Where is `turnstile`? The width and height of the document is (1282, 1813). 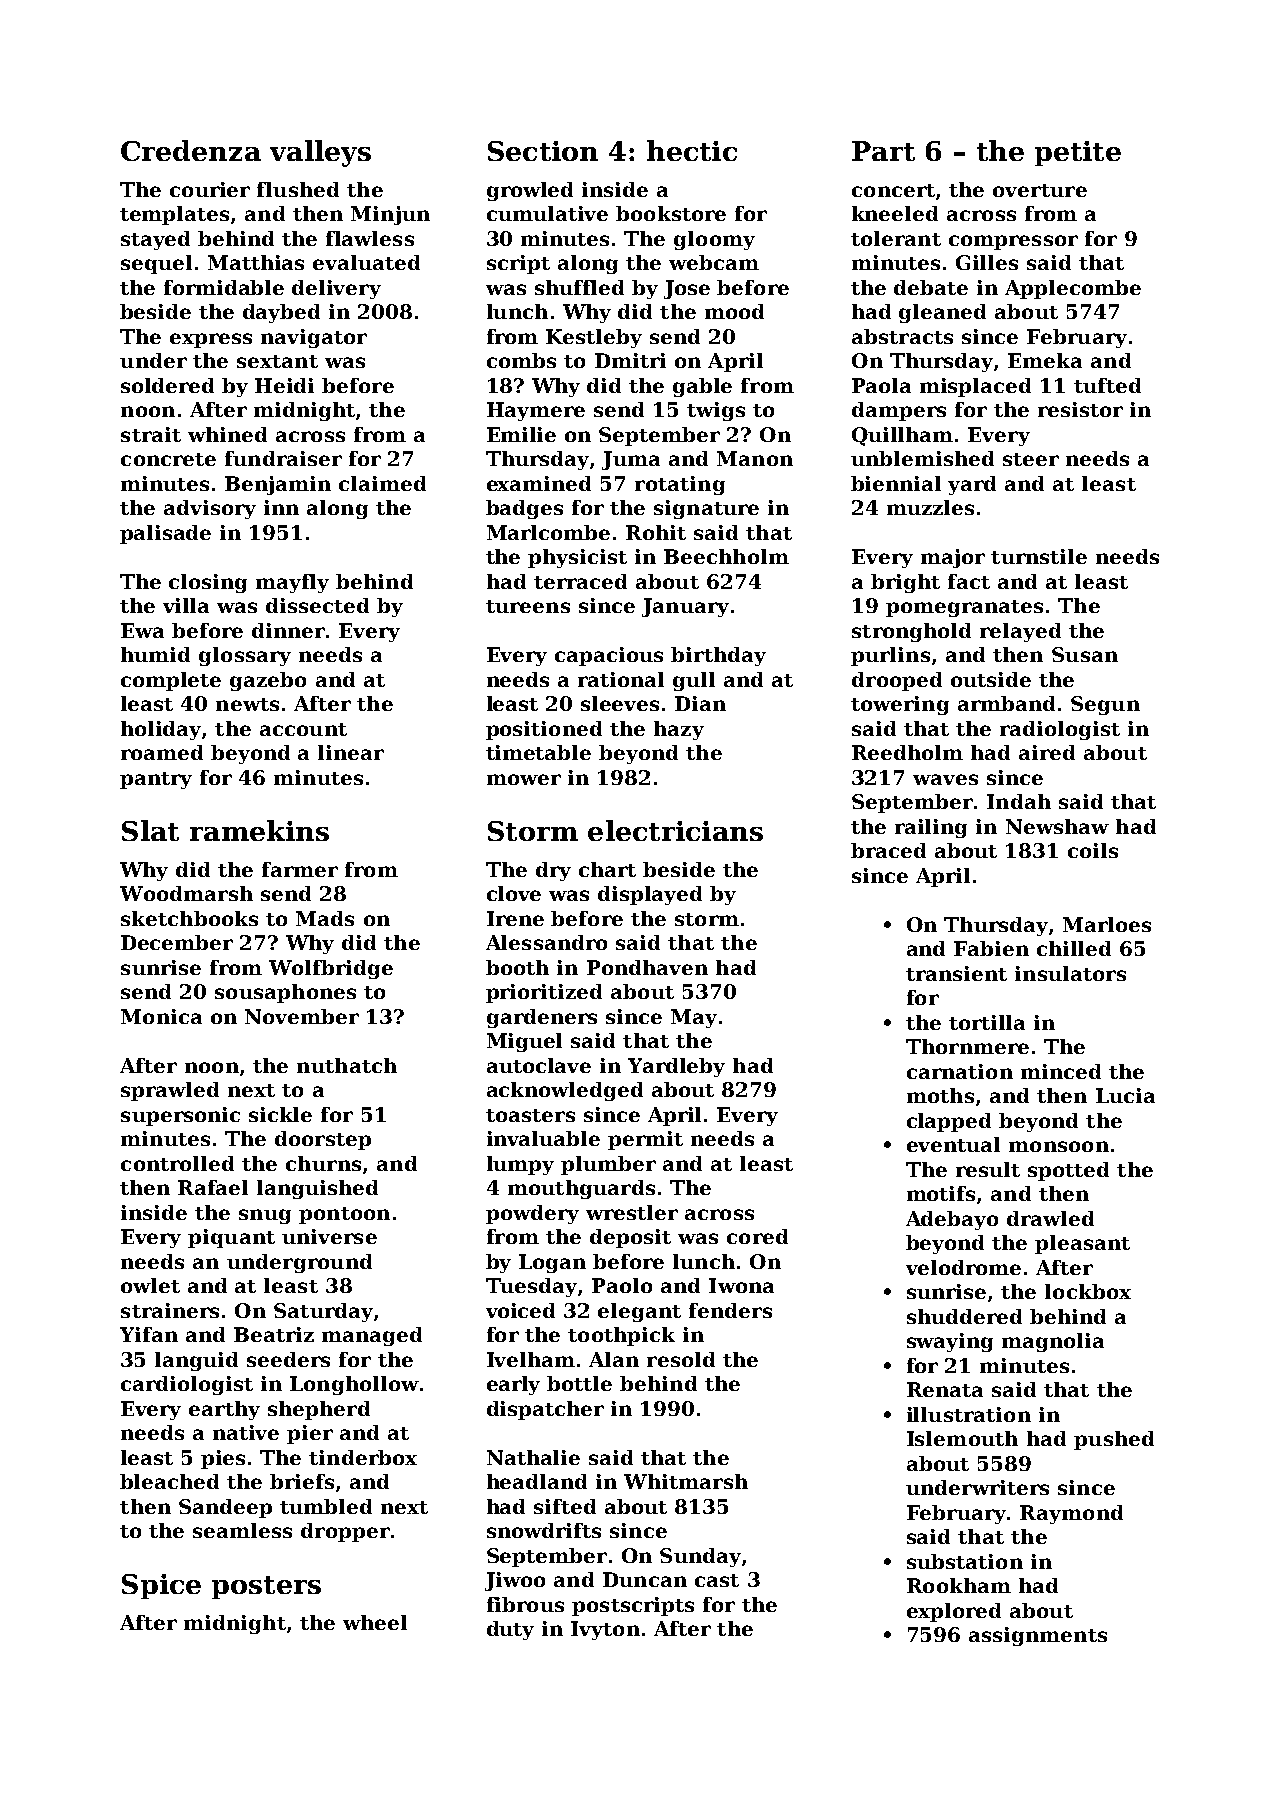 turnstile is located at coordinates (1039, 556).
